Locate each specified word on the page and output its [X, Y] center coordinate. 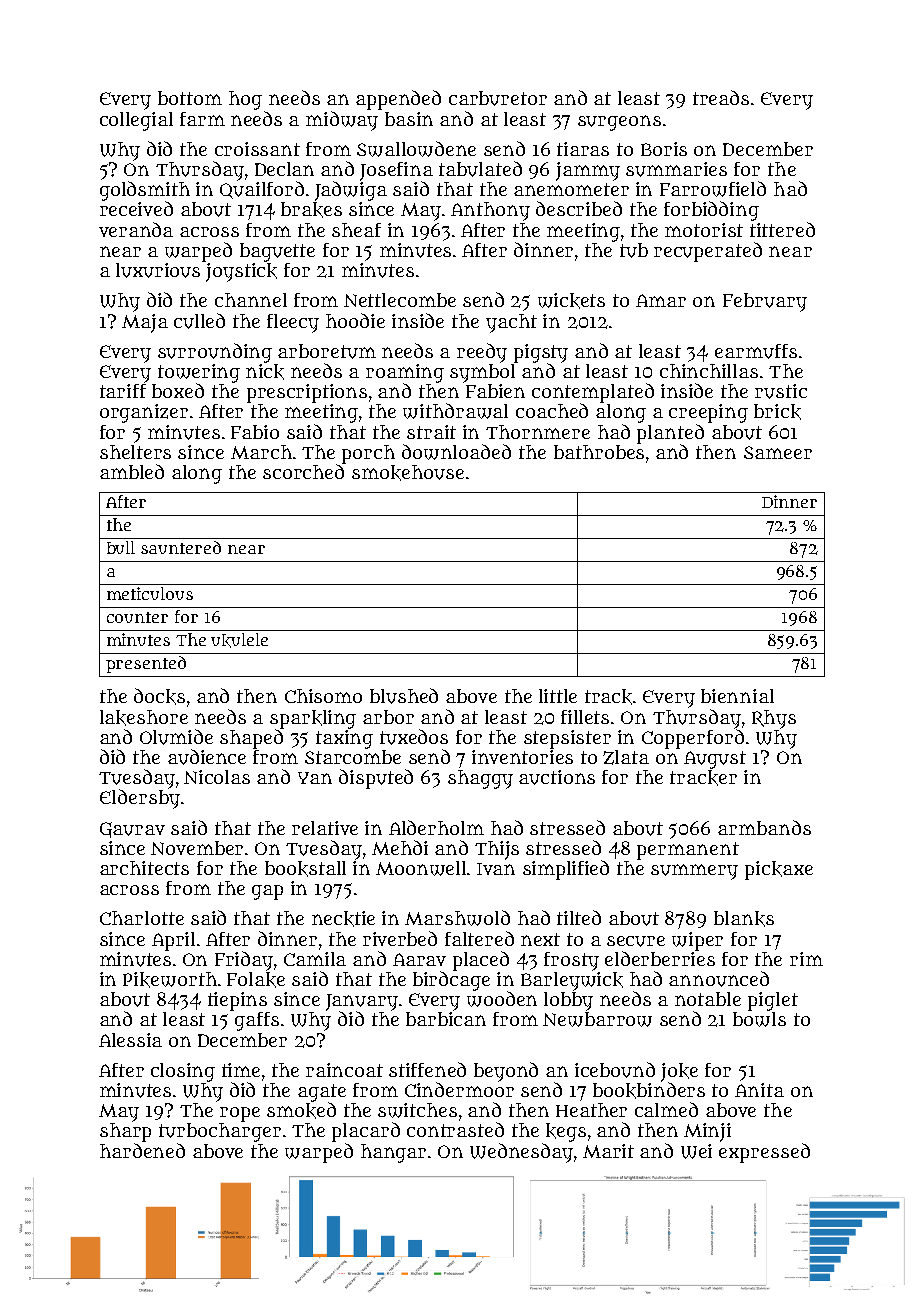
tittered [782, 229]
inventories [522, 757]
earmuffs [756, 351]
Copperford [693, 739]
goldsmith [145, 191]
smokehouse [408, 473]
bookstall [305, 869]
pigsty [541, 353]
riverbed [400, 938]
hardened [142, 1150]
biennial [737, 696]
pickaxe [779, 870]
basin [409, 119]
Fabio [255, 432]
